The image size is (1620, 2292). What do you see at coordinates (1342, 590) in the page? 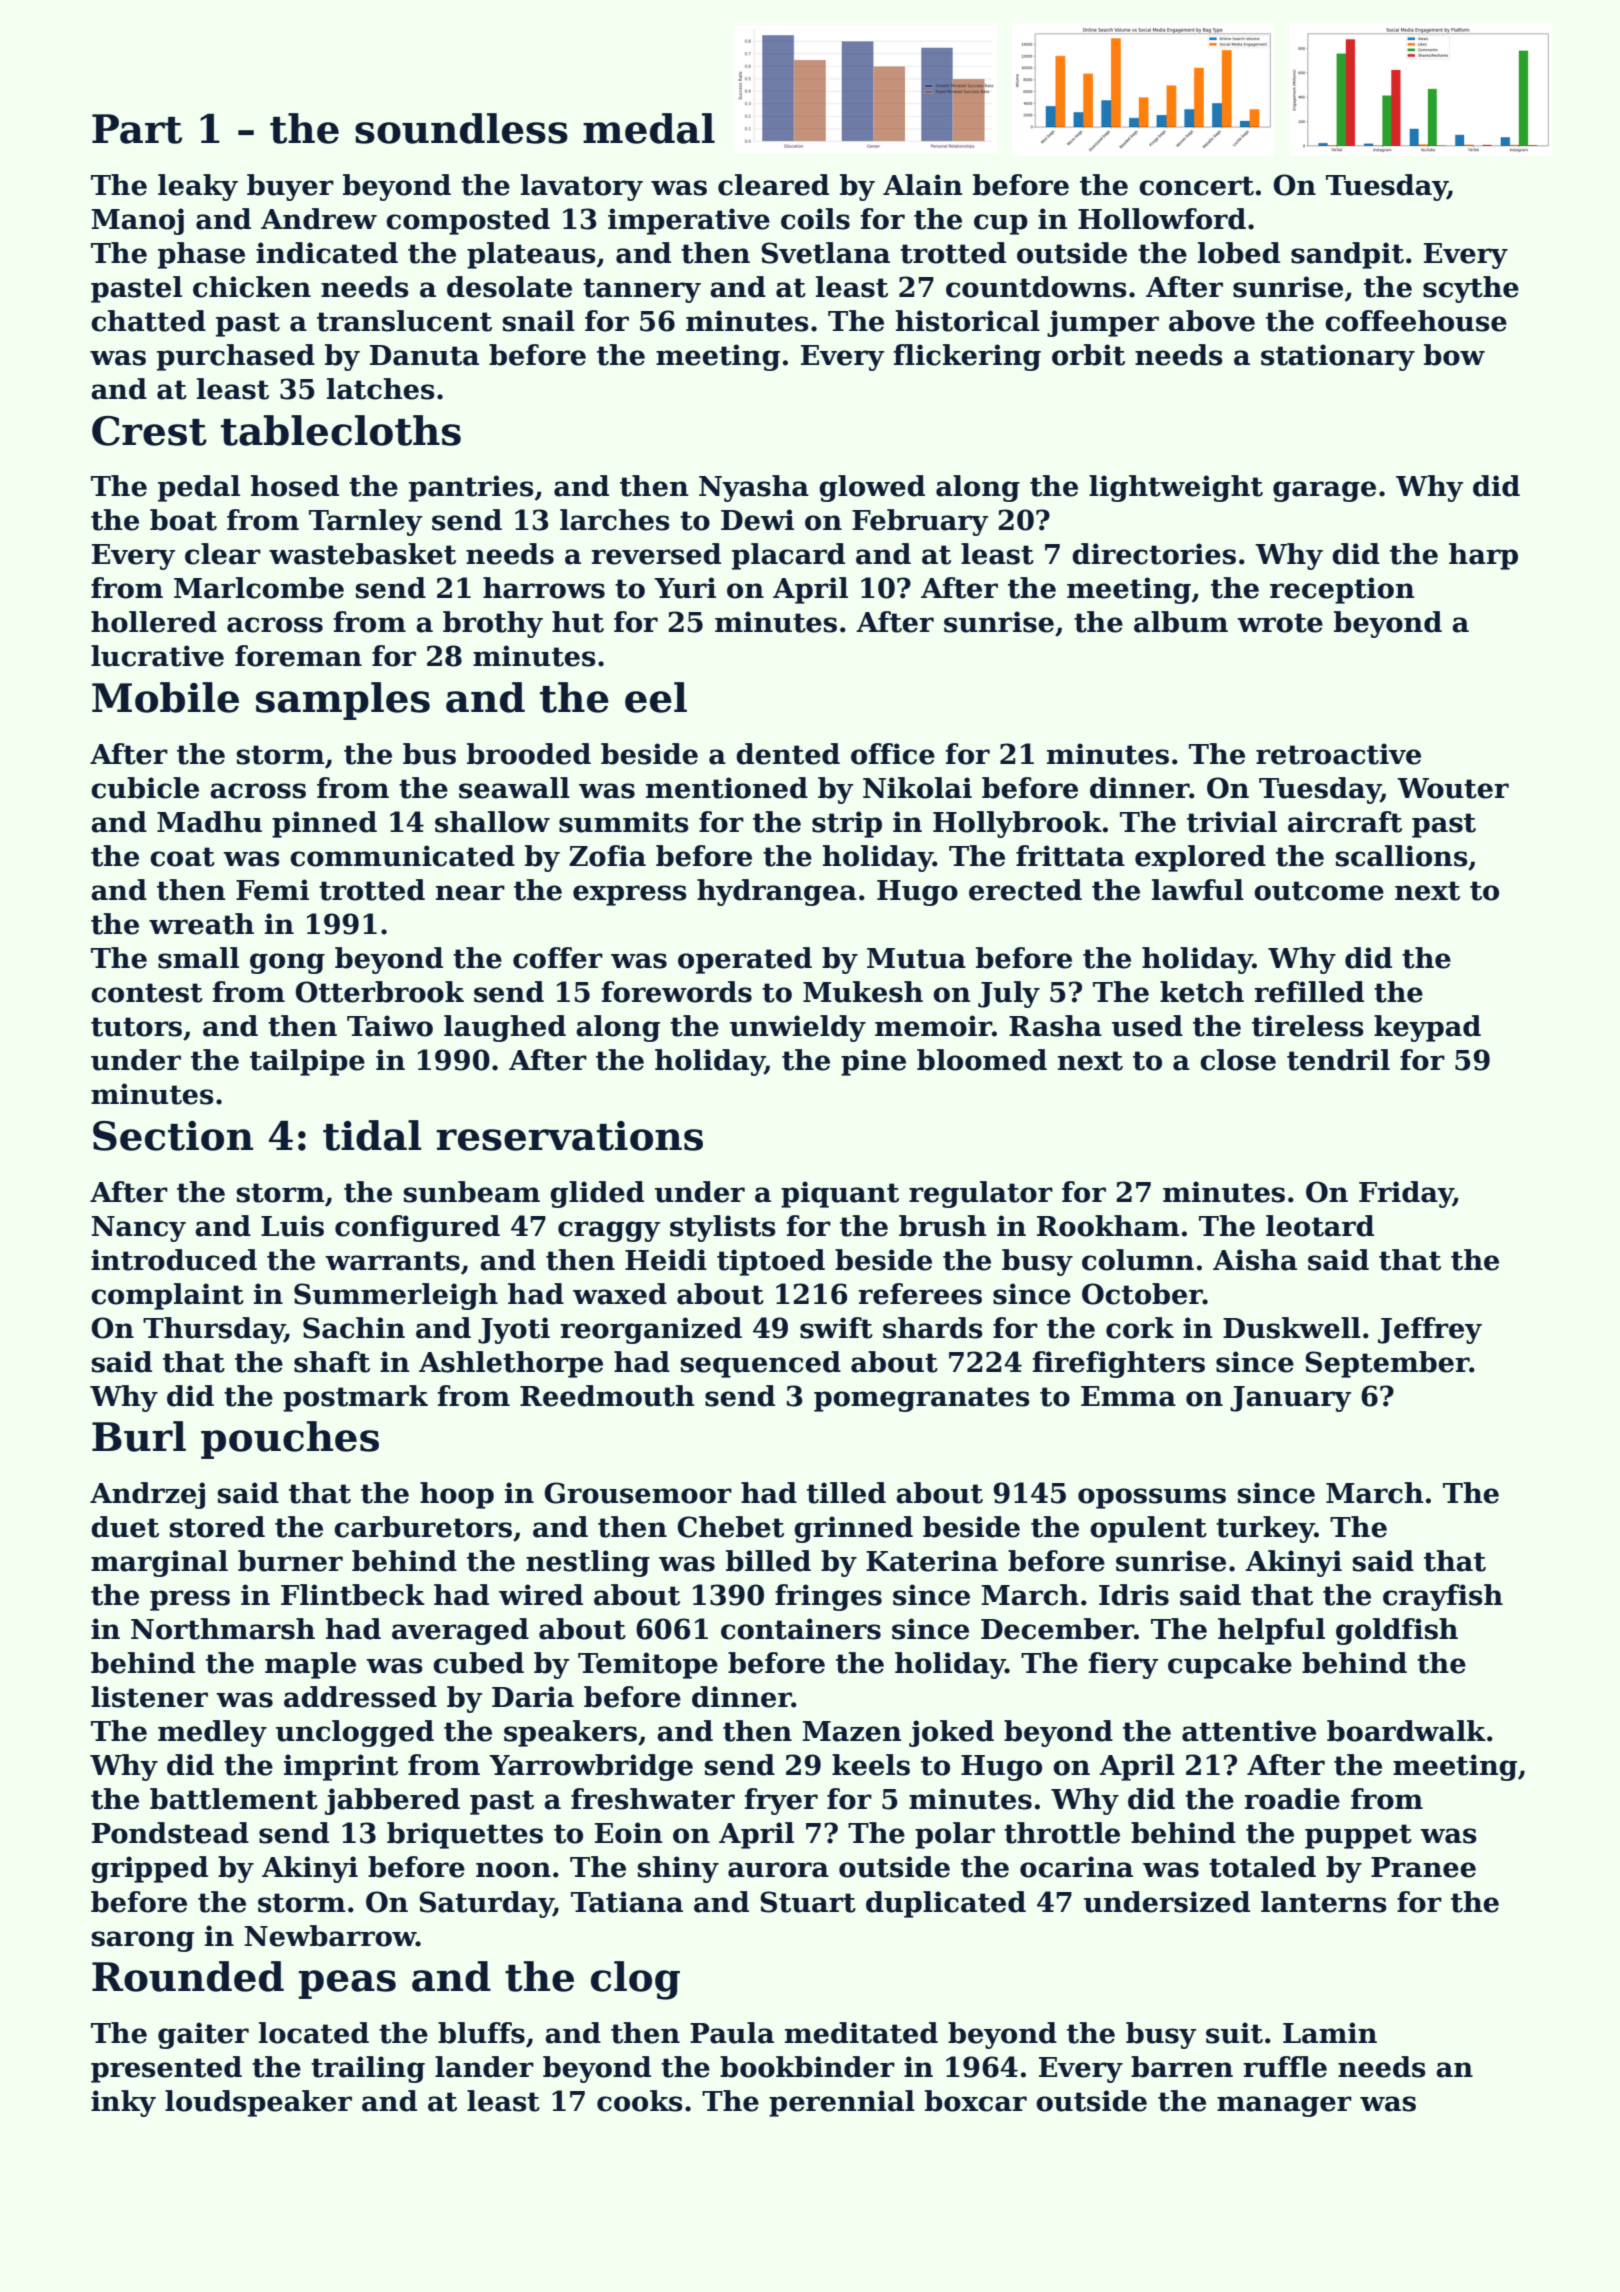
I see `reception` at bounding box center [1342, 590].
